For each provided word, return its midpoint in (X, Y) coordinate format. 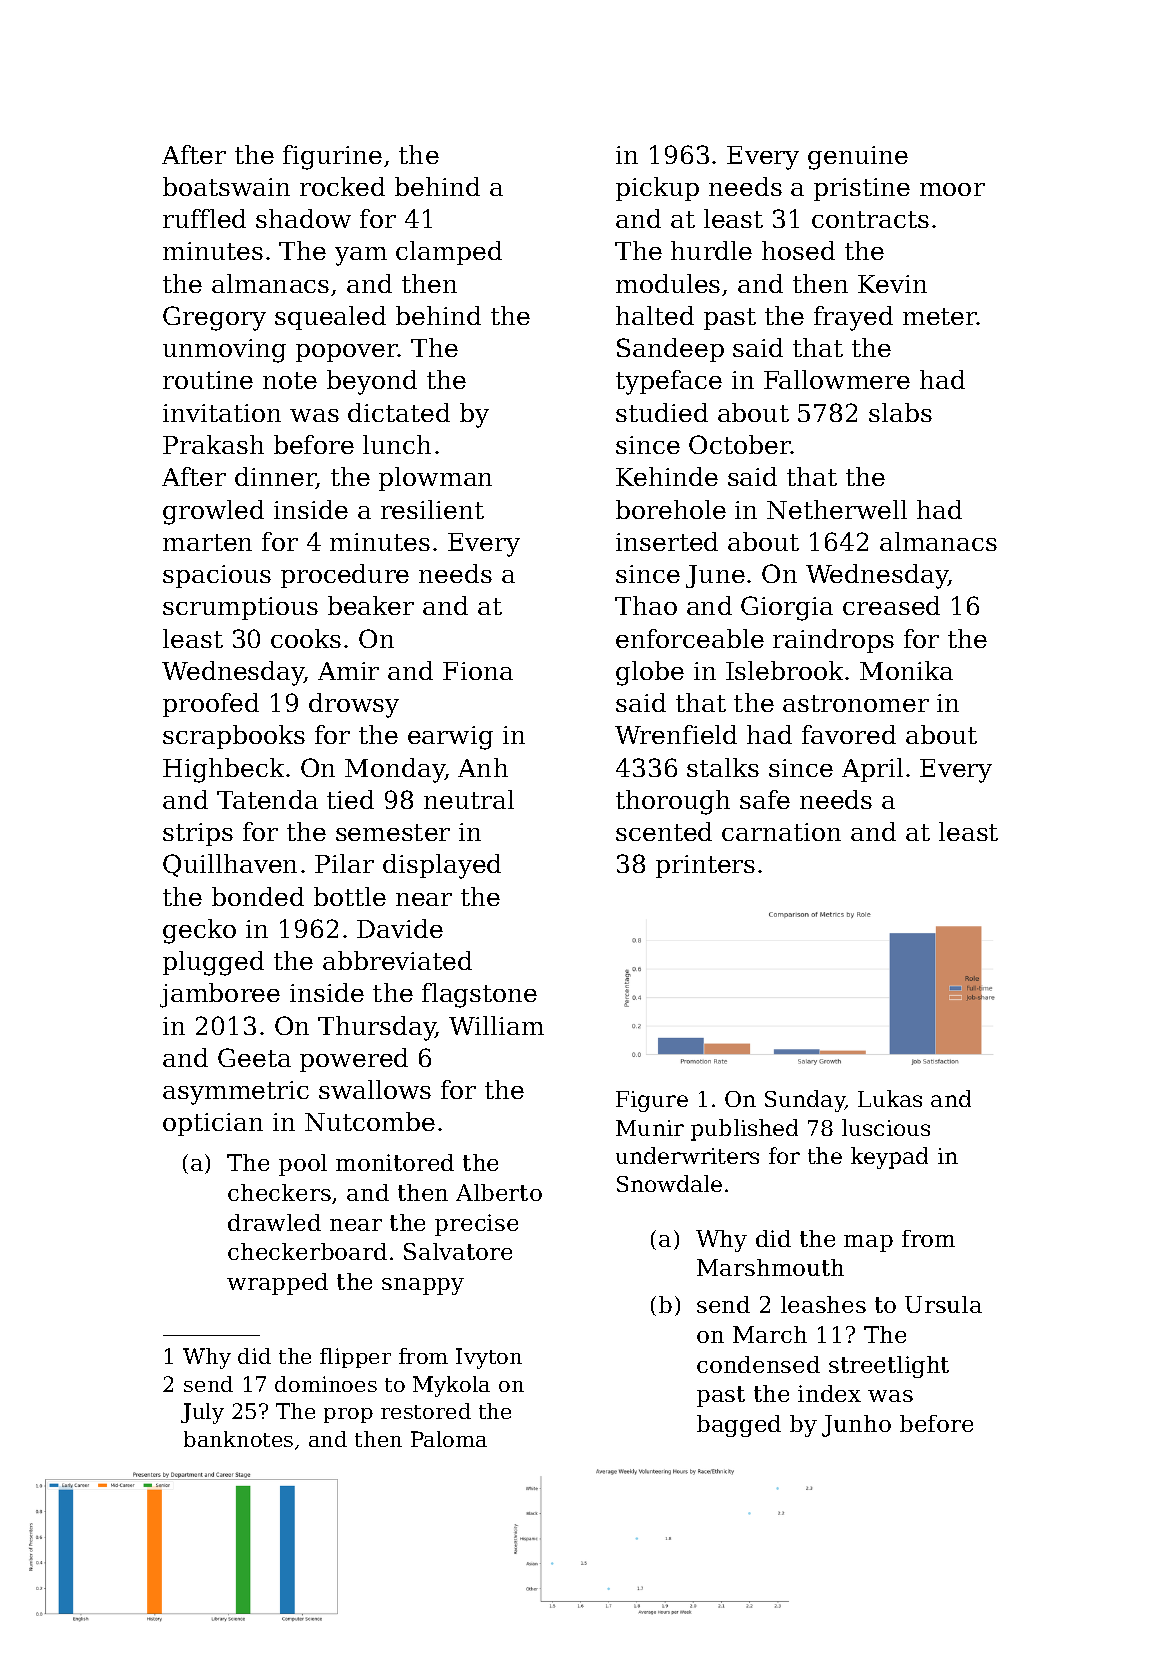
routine (208, 380)
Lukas (890, 1098)
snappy (423, 1286)
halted (655, 315)
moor (952, 189)
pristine (862, 189)
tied (350, 799)
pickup (657, 189)
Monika (906, 670)
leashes (823, 1304)
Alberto (499, 1192)
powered (354, 1060)
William (496, 1025)
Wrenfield (676, 734)
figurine (332, 157)
